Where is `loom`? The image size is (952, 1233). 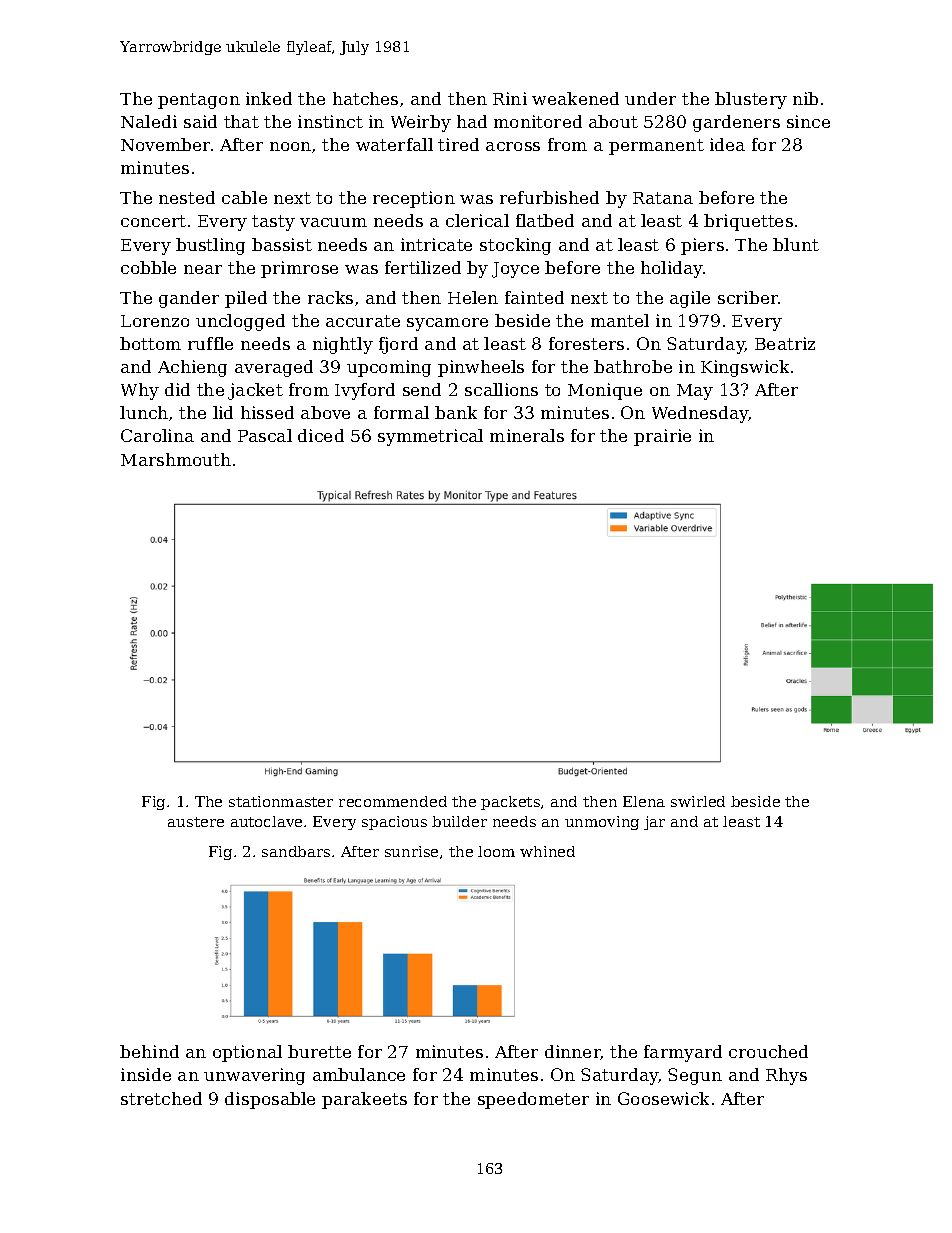
loom is located at coordinates (496, 851).
